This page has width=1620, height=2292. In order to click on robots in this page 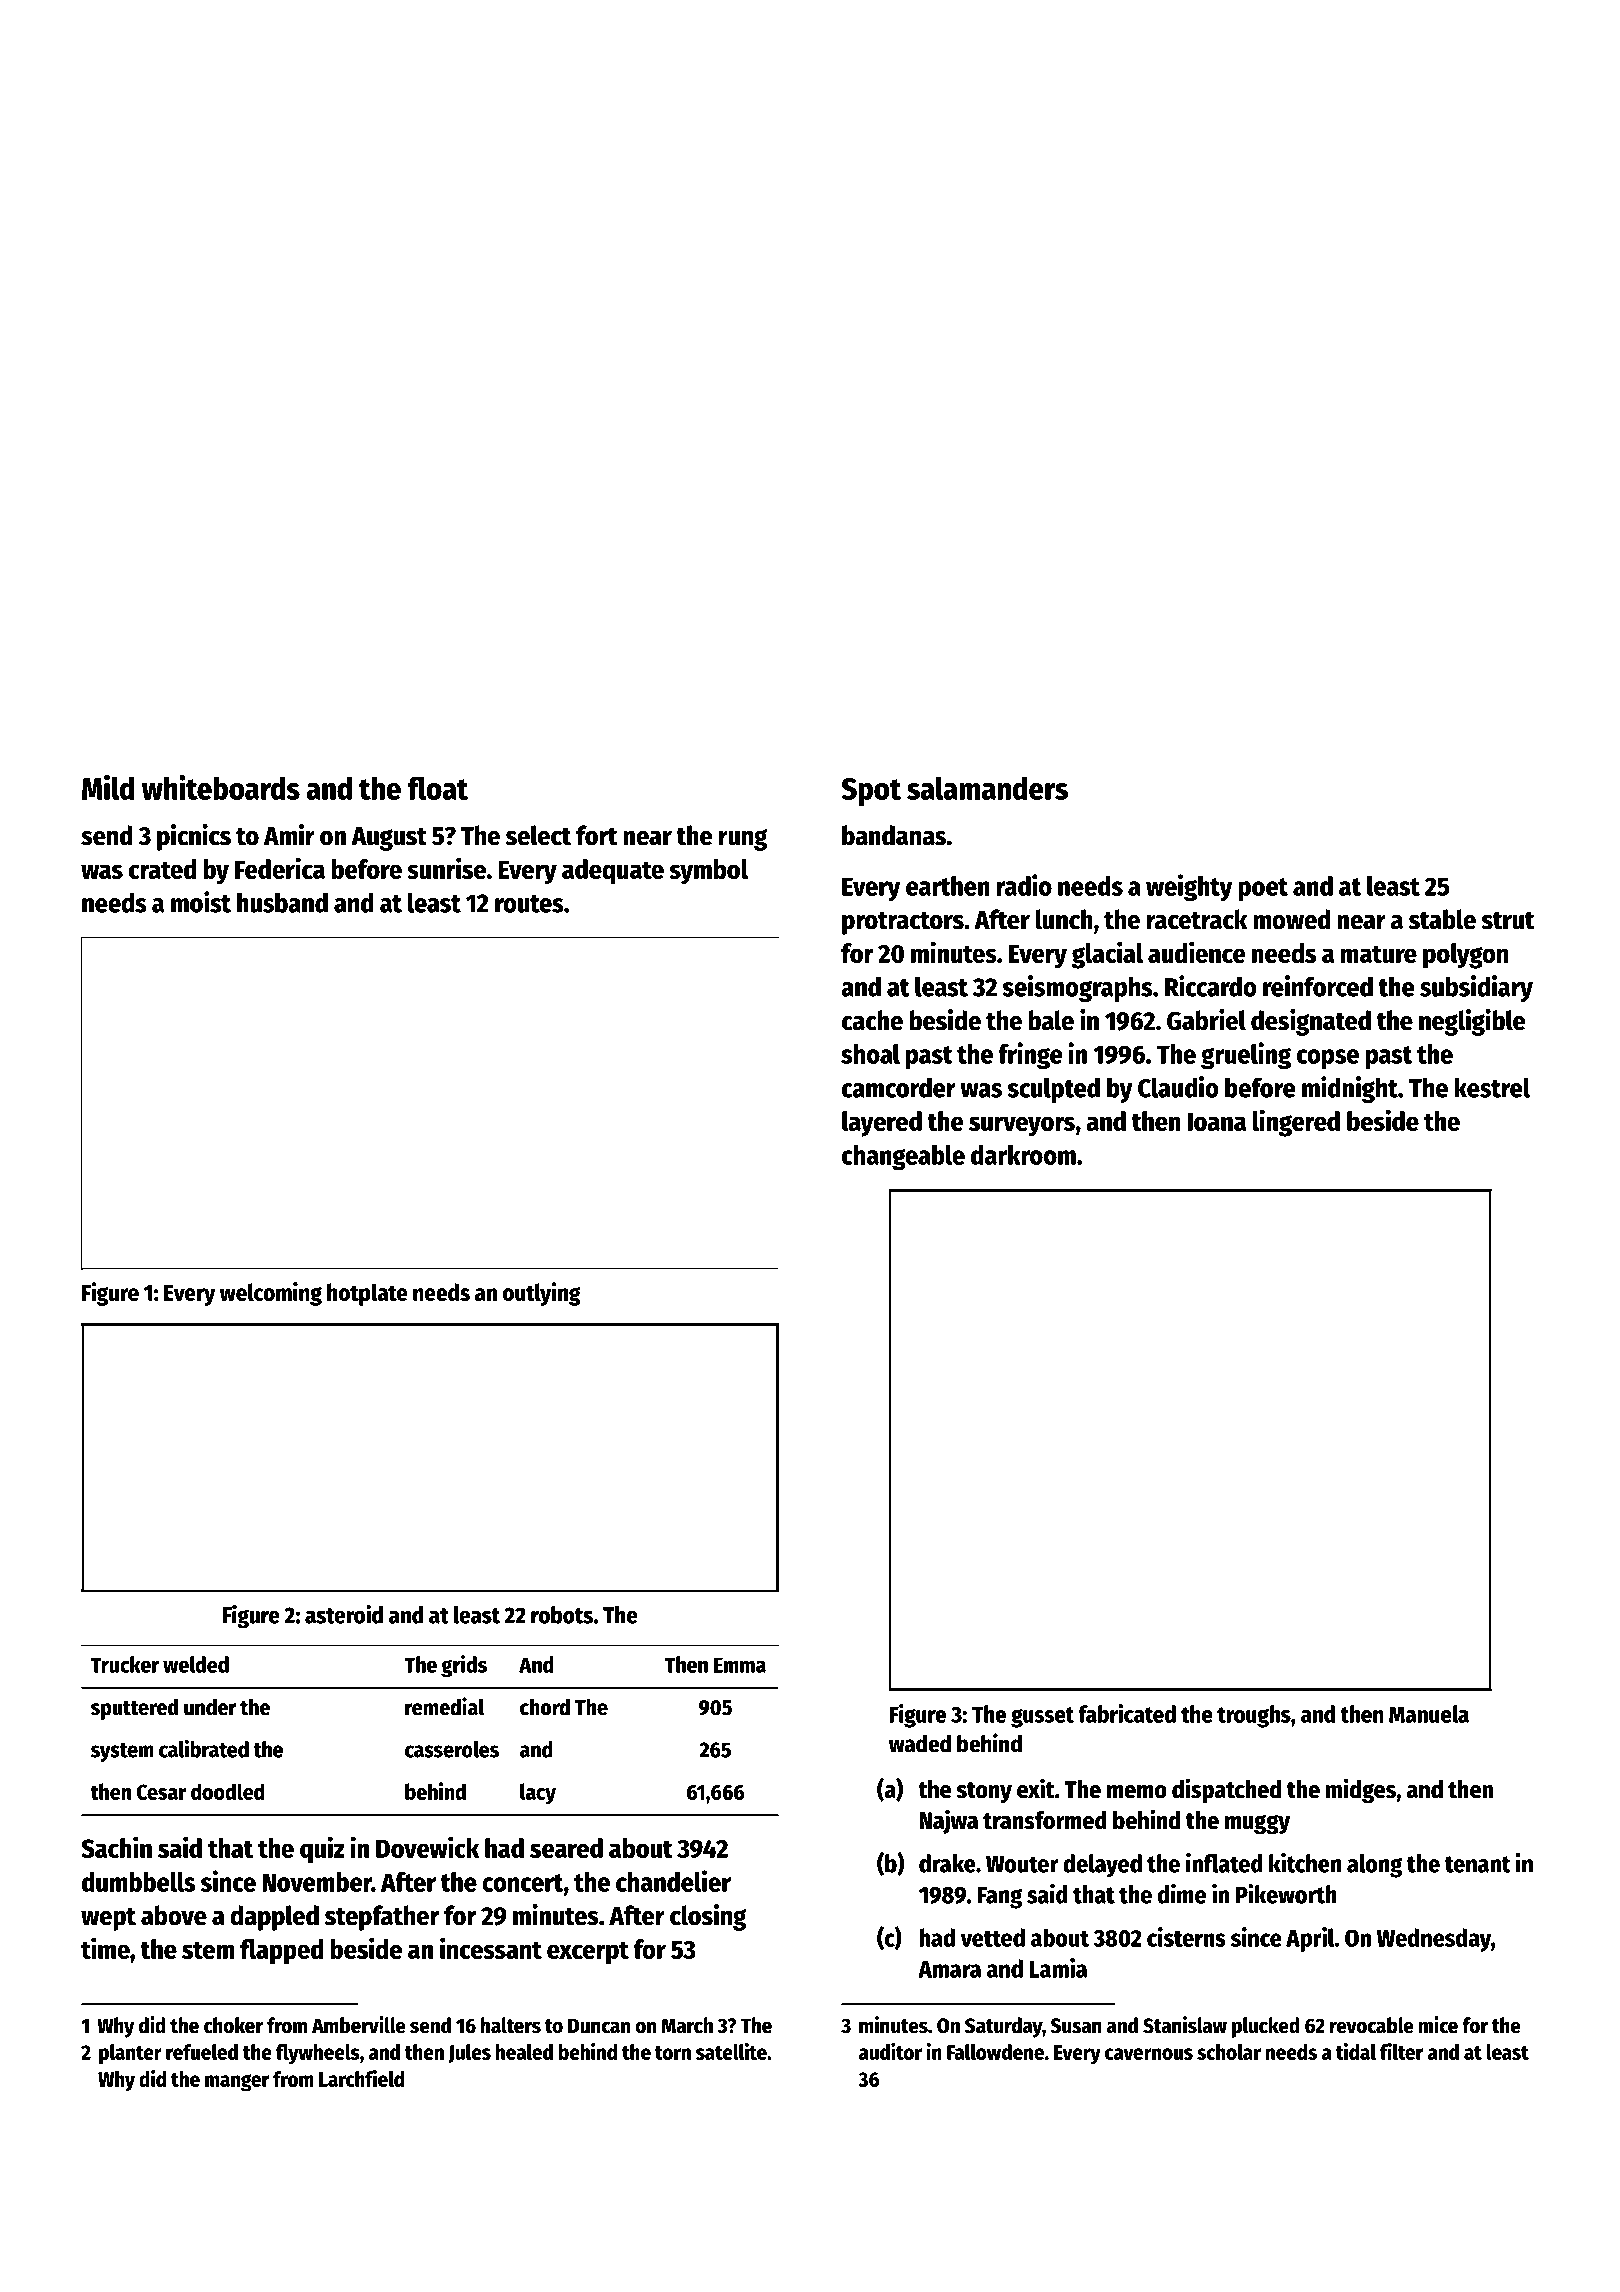, I will do `click(562, 1615)`.
